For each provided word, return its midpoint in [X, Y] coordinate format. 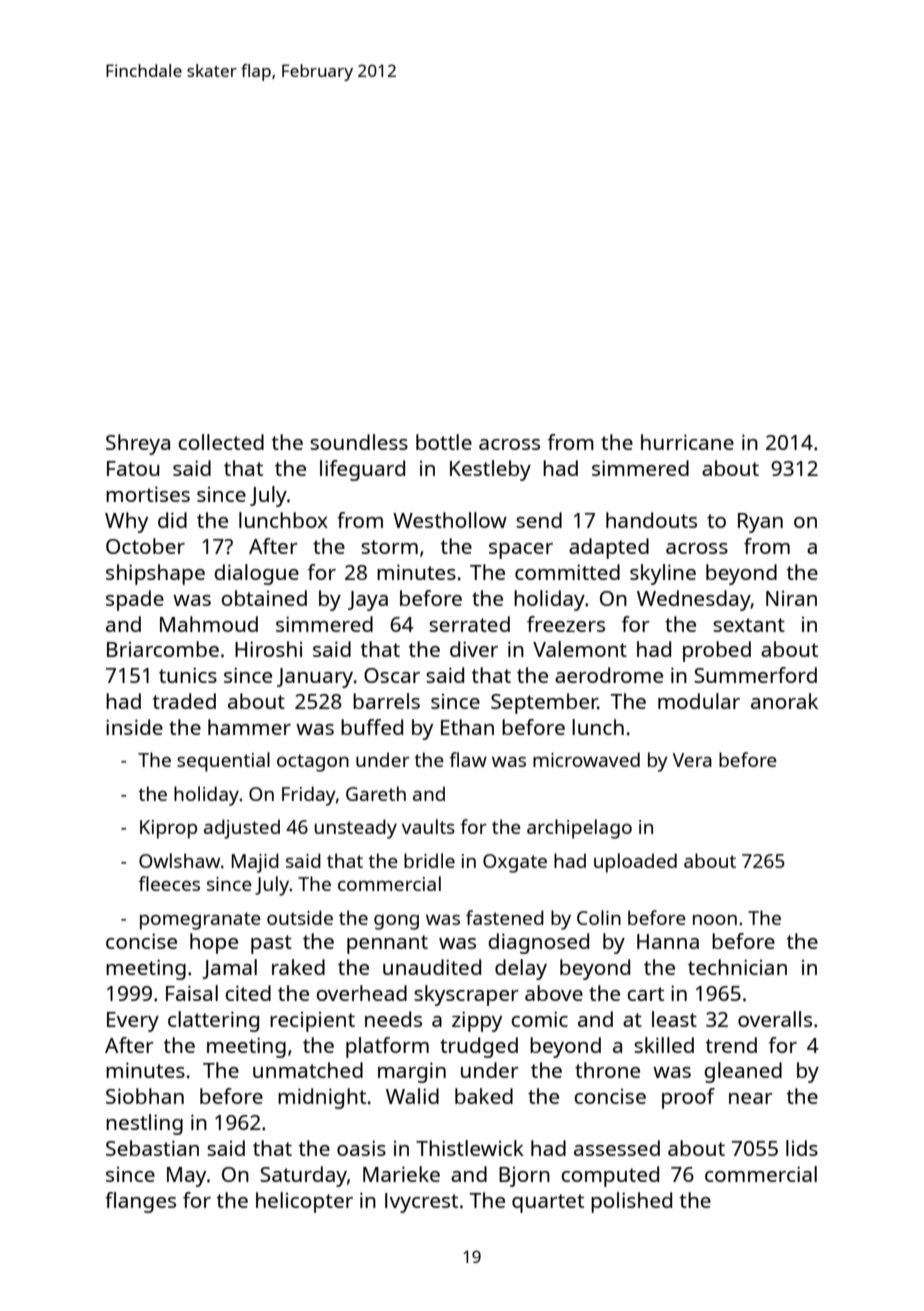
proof [688, 1098]
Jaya [368, 601]
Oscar [392, 675]
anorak [784, 701]
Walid [412, 1096]
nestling [144, 1124]
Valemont [580, 649]
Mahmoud [209, 624]
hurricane [687, 442]
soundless [359, 442]
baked [484, 1096]
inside [134, 727]
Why [126, 522]
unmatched [308, 1070]
